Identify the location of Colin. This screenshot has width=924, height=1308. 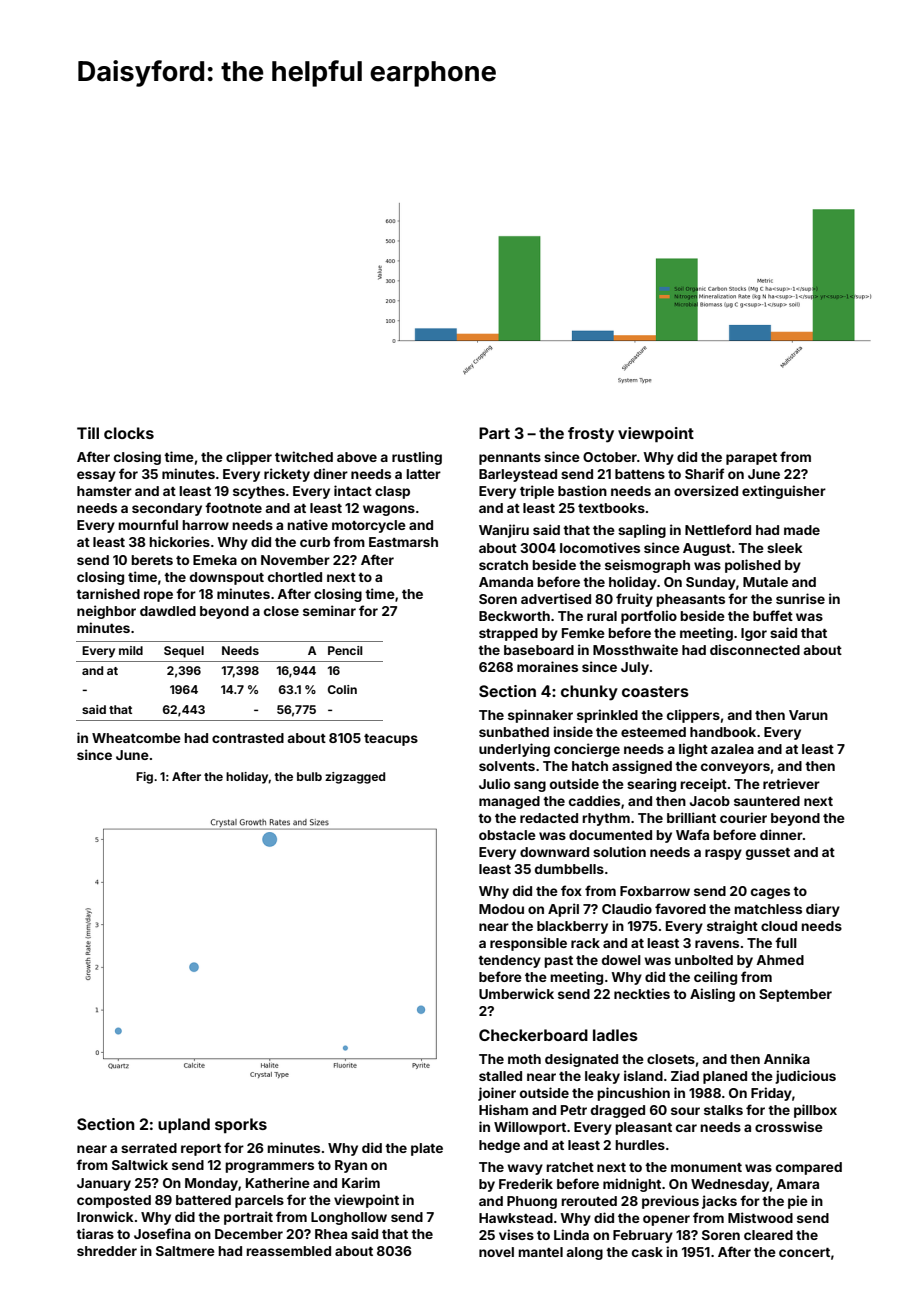
(342, 689).
